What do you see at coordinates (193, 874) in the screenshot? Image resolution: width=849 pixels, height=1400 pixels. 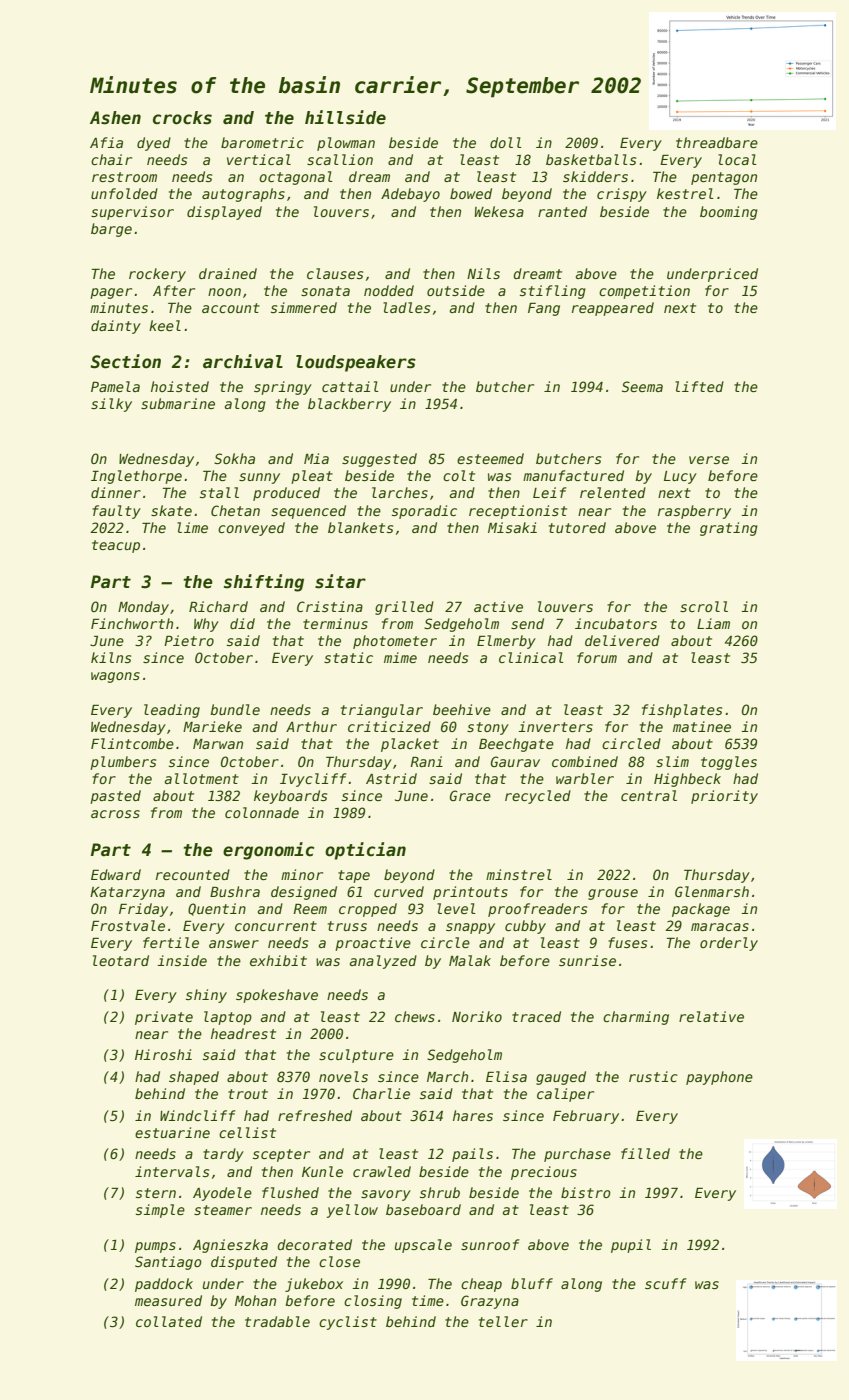 I see `recounted` at bounding box center [193, 874].
